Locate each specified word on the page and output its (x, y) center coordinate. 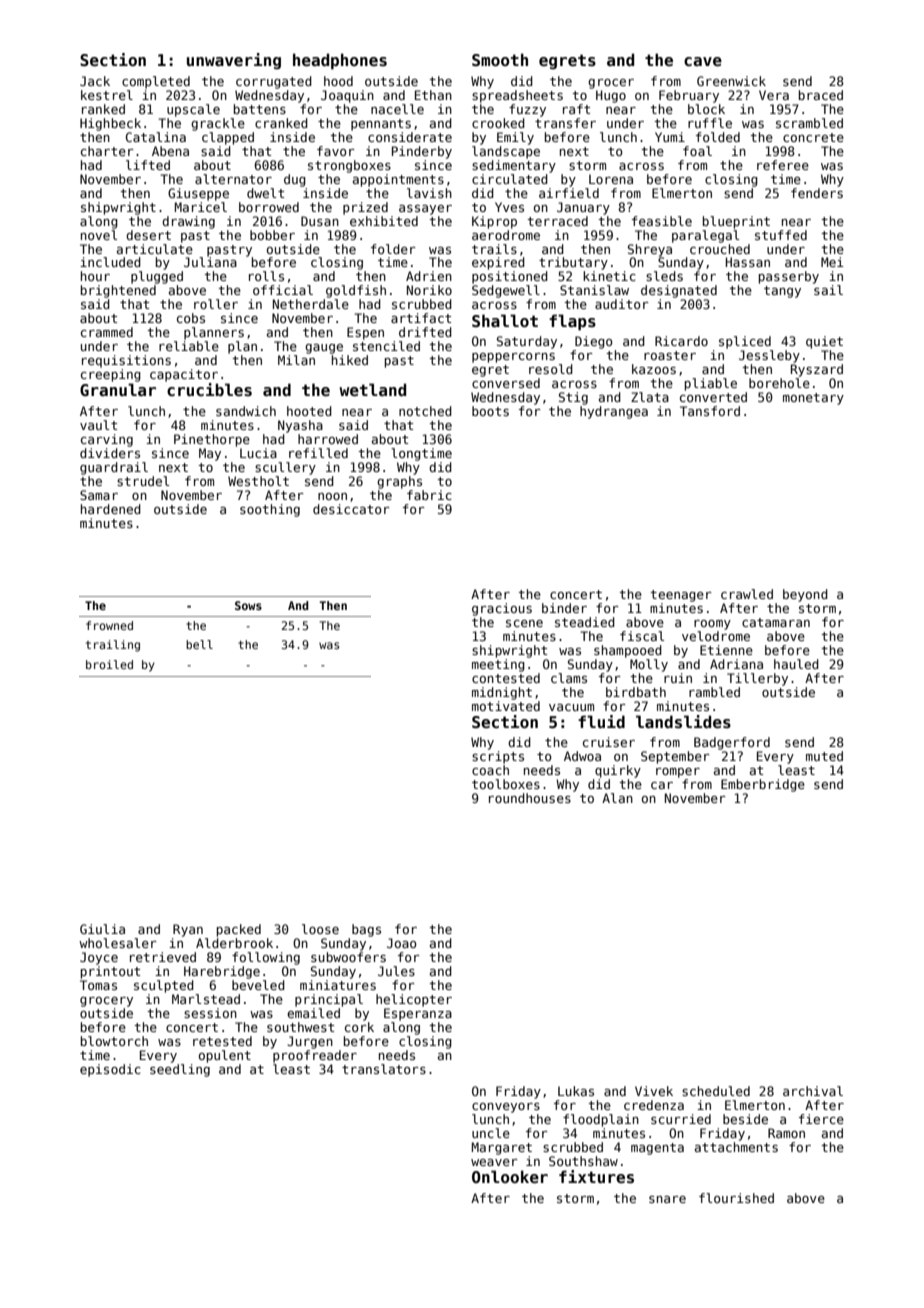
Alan (617, 798)
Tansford (710, 411)
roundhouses (530, 798)
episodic (110, 1070)
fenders (817, 193)
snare (667, 1199)
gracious (502, 609)
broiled (109, 664)
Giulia (102, 929)
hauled (796, 664)
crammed (107, 332)
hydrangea (614, 412)
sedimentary (514, 166)
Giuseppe (198, 194)
